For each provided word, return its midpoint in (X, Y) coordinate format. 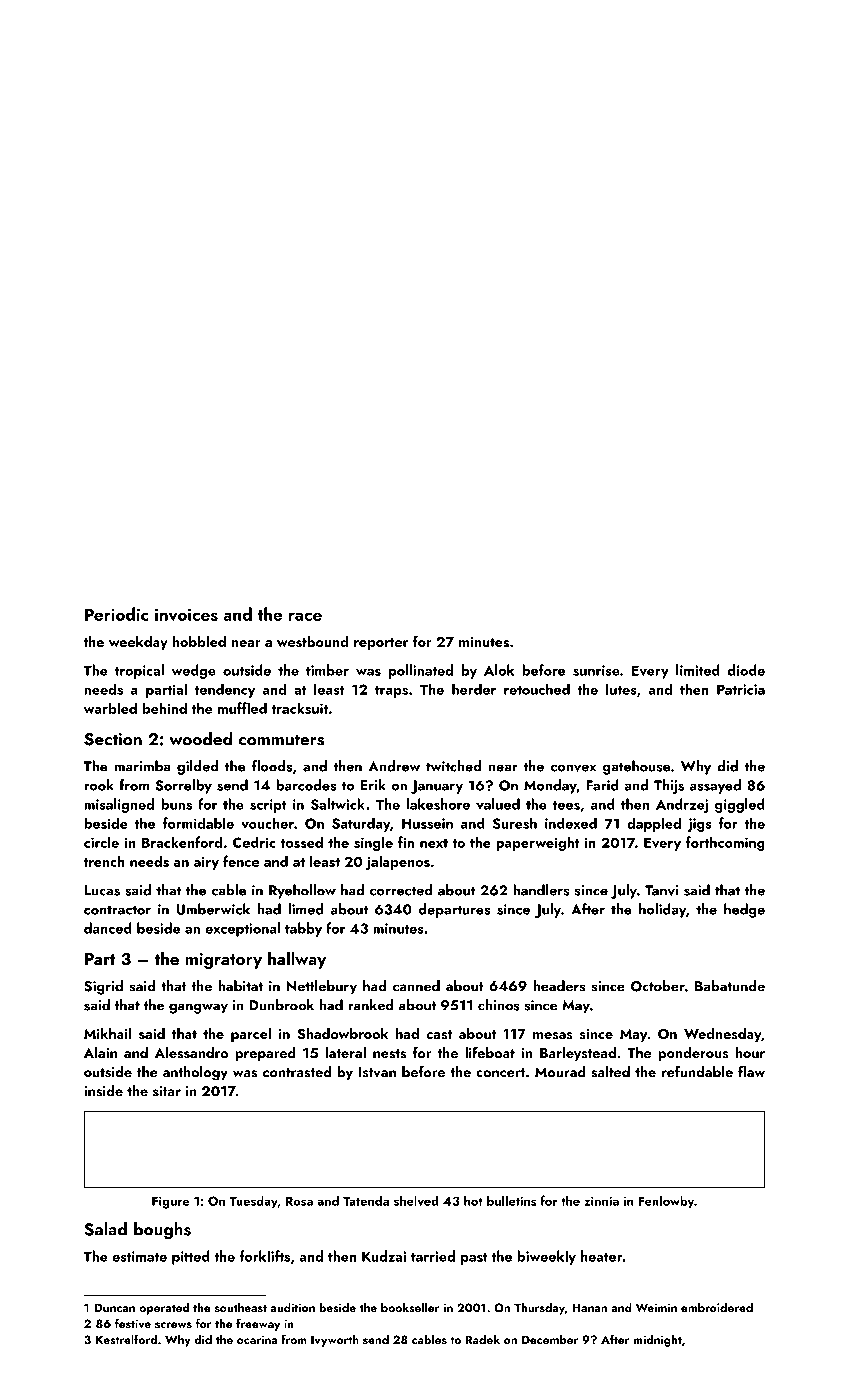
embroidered (717, 1307)
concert (500, 1072)
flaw (751, 1072)
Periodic (116, 614)
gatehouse (637, 767)
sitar (167, 1091)
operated (164, 1308)
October (658, 986)
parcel (251, 1034)
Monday (550, 786)
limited (698, 670)
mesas (553, 1035)
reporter (381, 644)
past (474, 1258)
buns (176, 804)
